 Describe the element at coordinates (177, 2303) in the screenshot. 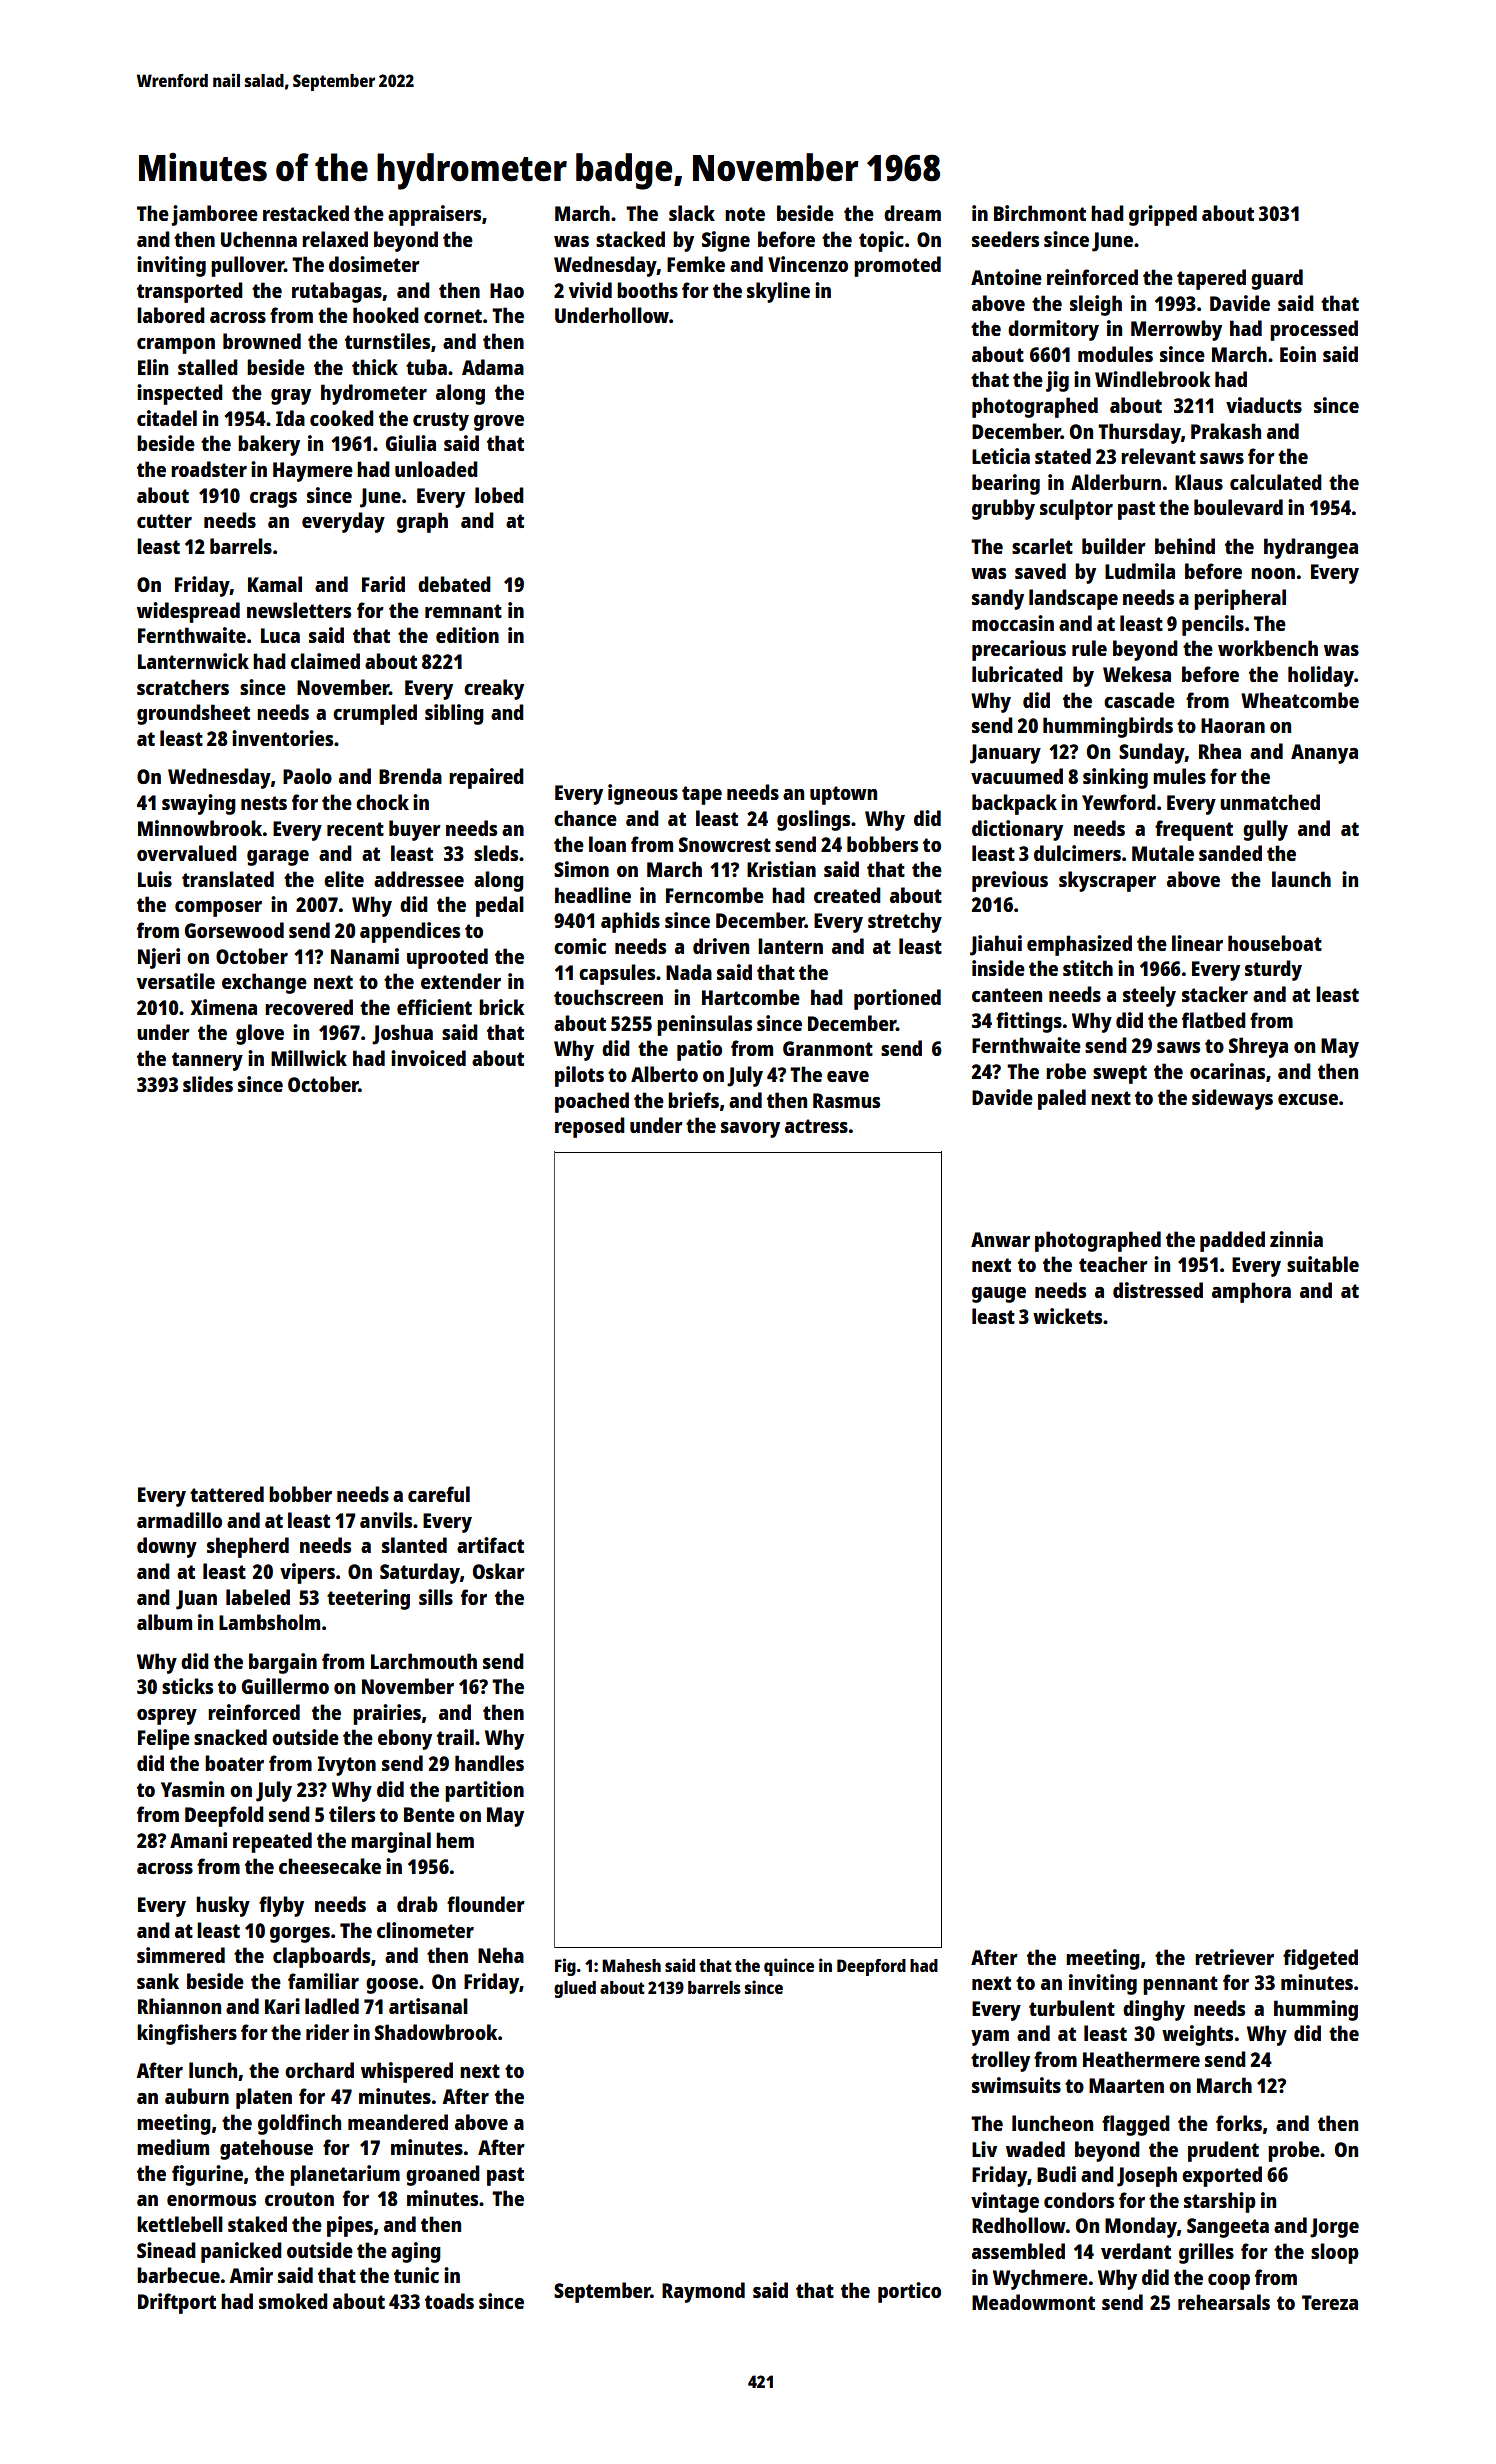

I see `Driftport` at that location.
